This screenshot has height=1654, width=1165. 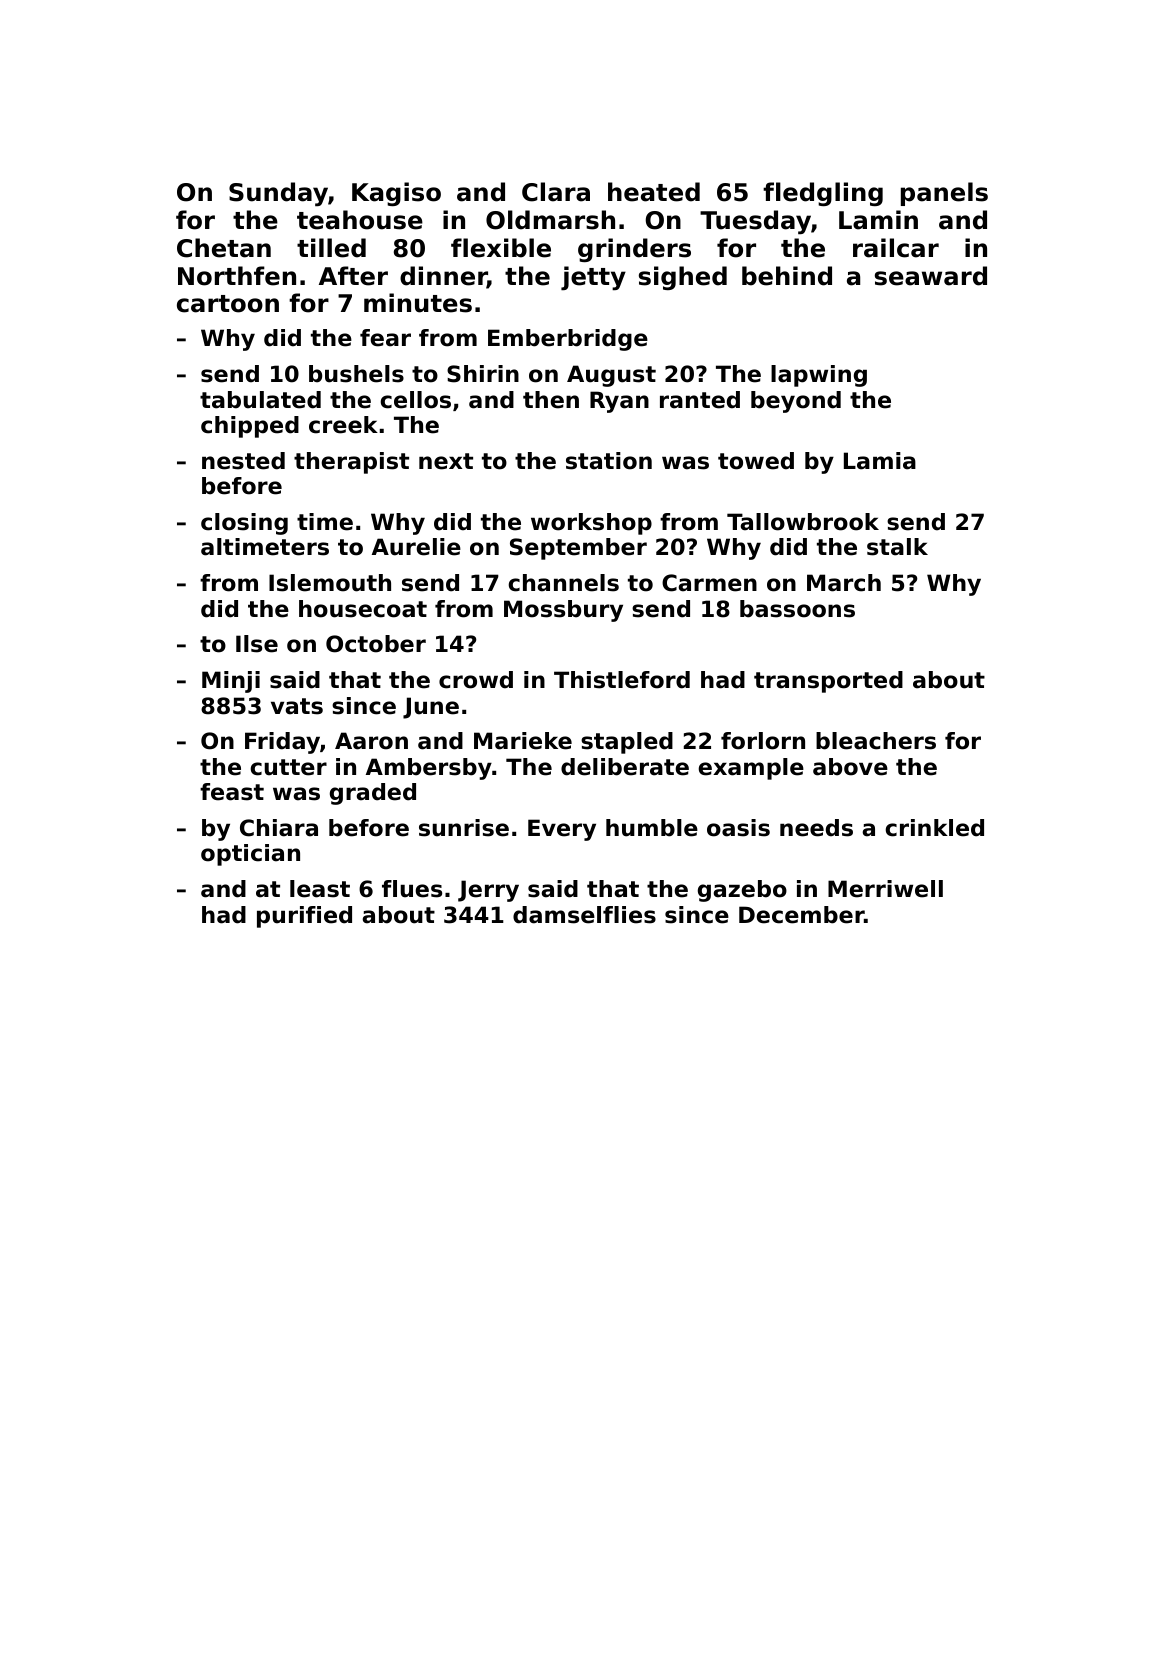 What do you see at coordinates (609, 461) in the screenshot?
I see `station` at bounding box center [609, 461].
